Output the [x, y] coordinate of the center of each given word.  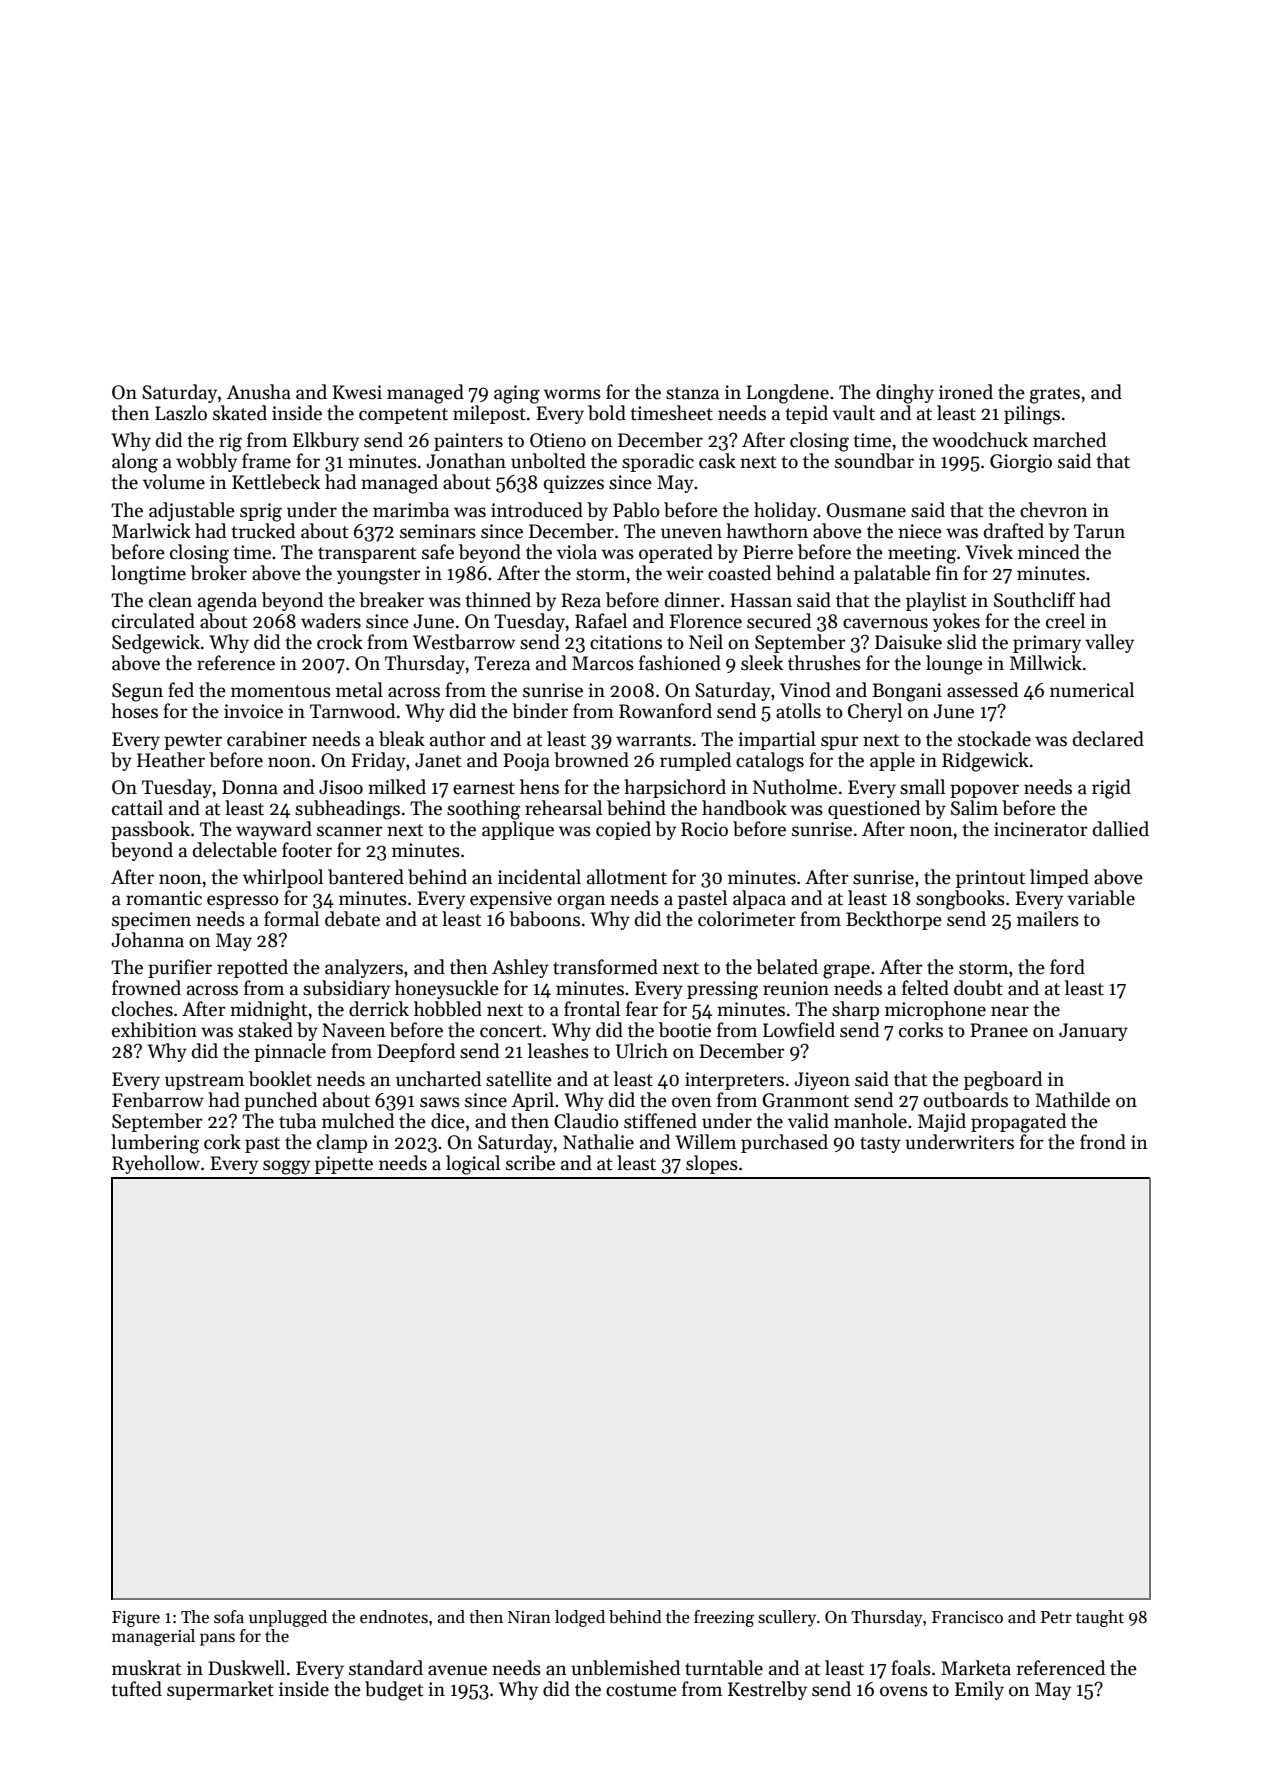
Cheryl [875, 712]
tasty [880, 1145]
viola [577, 552]
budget [394, 1691]
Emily [979, 1690]
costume [641, 1690]
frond [1103, 1142]
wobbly [206, 462]
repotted [252, 968]
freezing [724, 1618]
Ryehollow [156, 1164]
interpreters [734, 1081]
